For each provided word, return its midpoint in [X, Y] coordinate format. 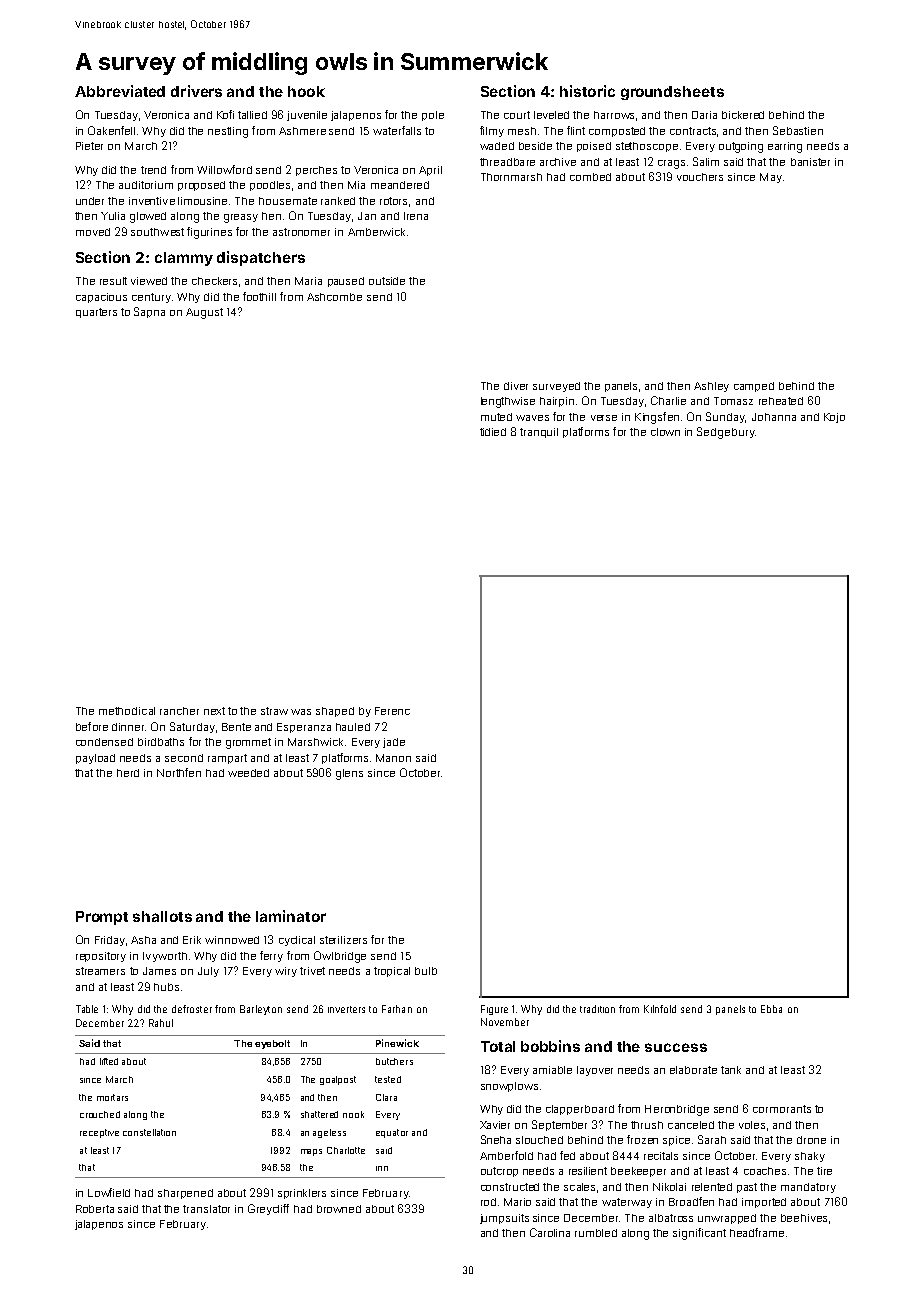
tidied [493, 432]
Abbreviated [120, 91]
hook [306, 91]
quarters [96, 313]
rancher [179, 711]
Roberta [95, 1209]
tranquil [539, 433]
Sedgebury [726, 433]
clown [665, 432]
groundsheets [672, 93]
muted [496, 417]
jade [394, 743]
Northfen [179, 772]
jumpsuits [504, 1219]
